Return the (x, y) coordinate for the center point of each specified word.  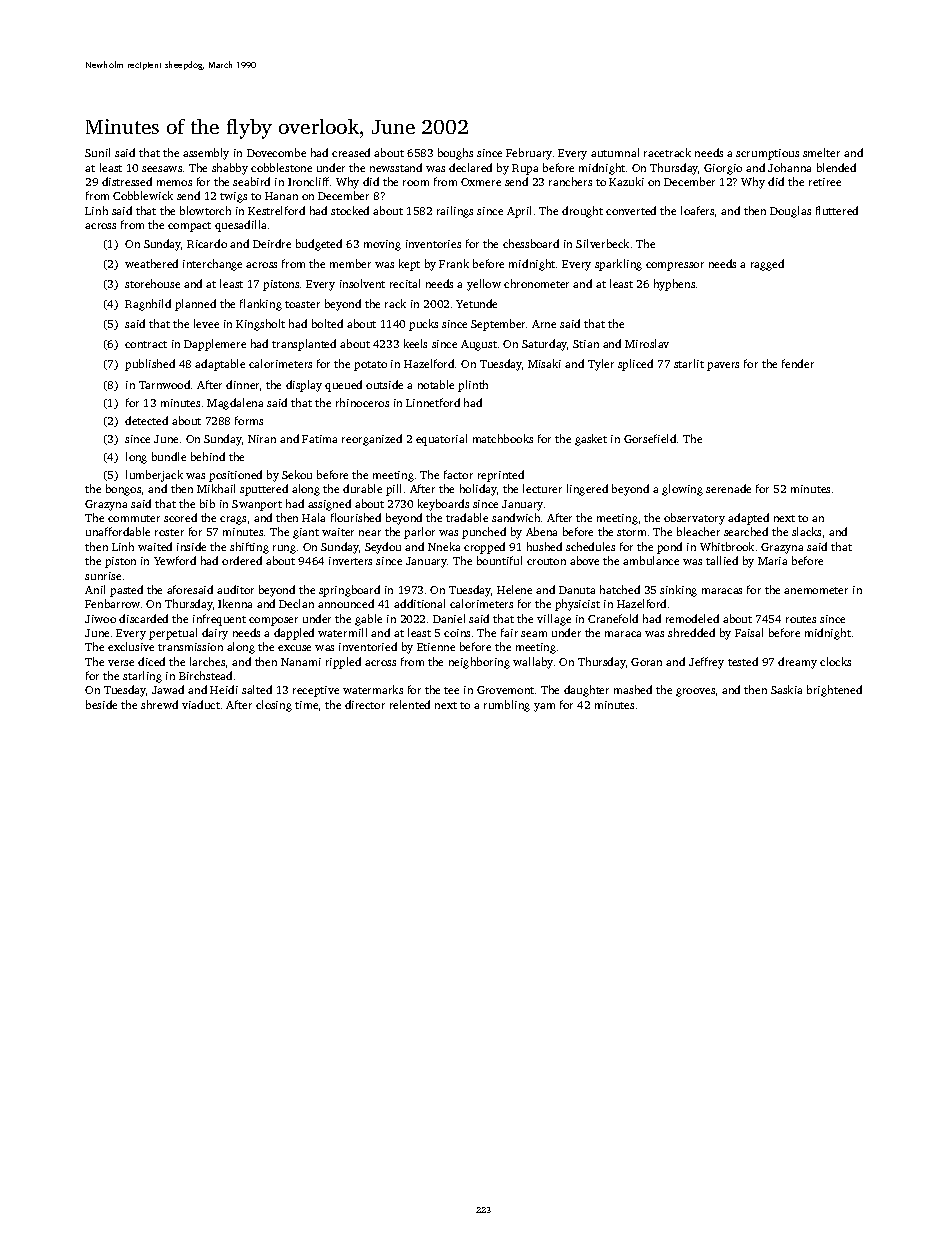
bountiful (499, 560)
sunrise (103, 576)
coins (457, 633)
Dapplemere (215, 345)
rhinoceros (362, 402)
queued (343, 386)
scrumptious (767, 154)
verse (121, 663)
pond (669, 548)
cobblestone (281, 167)
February (529, 154)
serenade (728, 488)
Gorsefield (650, 438)
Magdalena (235, 404)
